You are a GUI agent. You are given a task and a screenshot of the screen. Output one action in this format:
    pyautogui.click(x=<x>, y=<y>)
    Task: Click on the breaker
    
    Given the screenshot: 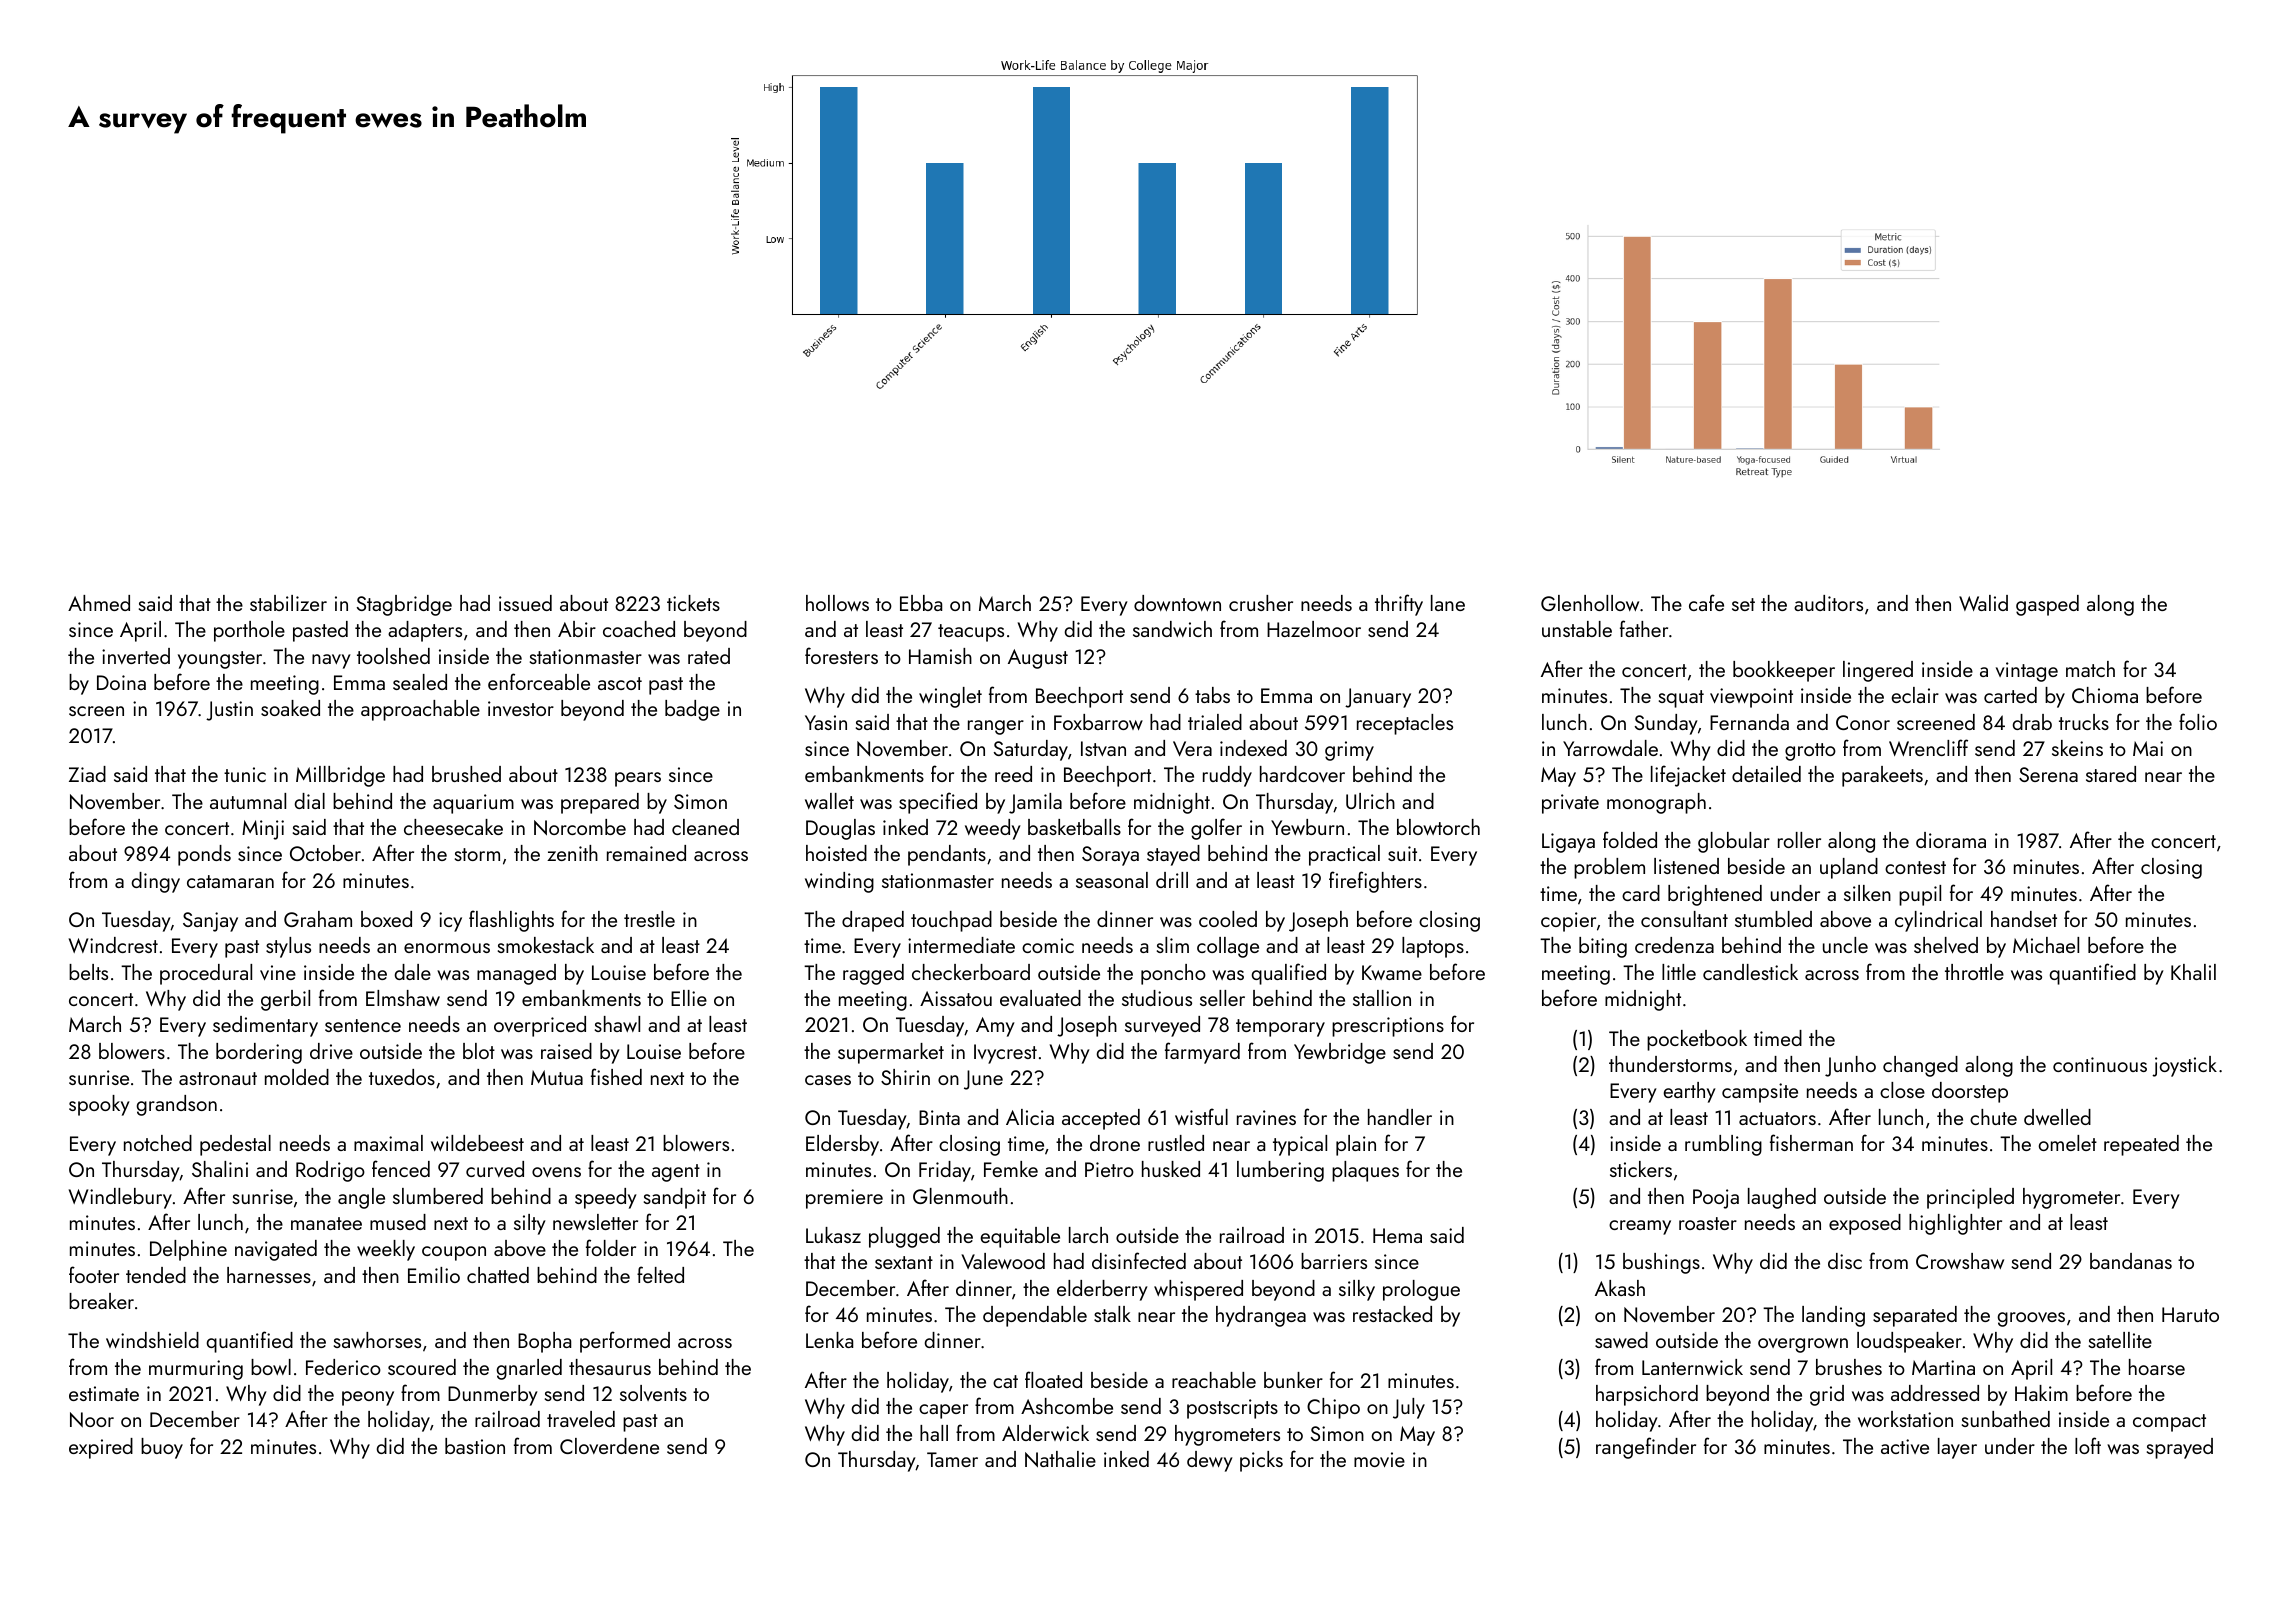 What is the action you would take?
    pyautogui.click(x=101, y=1301)
